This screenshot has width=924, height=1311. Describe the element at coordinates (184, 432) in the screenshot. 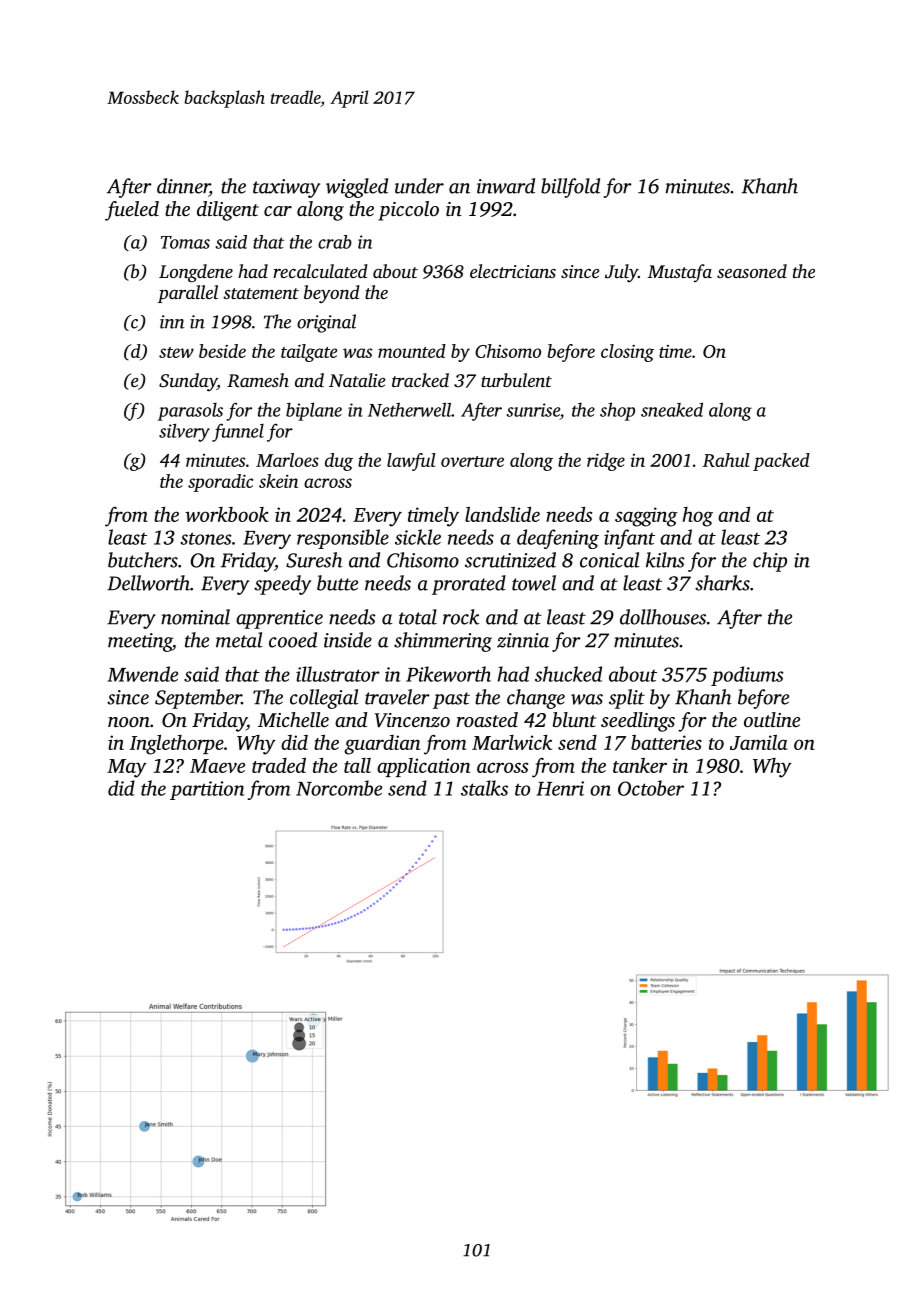

I see `silvery` at that location.
